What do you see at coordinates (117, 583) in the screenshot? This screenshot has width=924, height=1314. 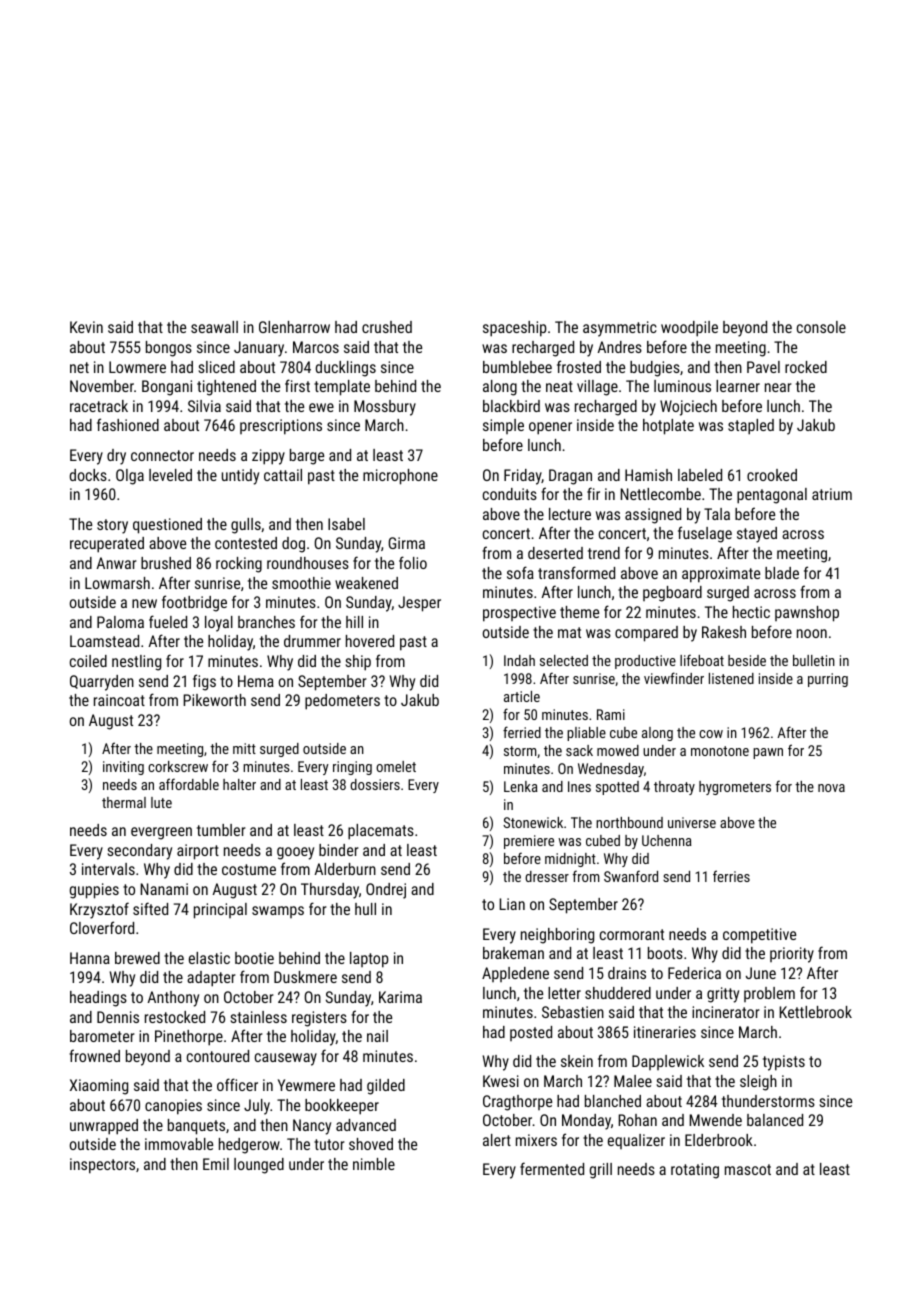 I see `Lowmarsh` at bounding box center [117, 583].
